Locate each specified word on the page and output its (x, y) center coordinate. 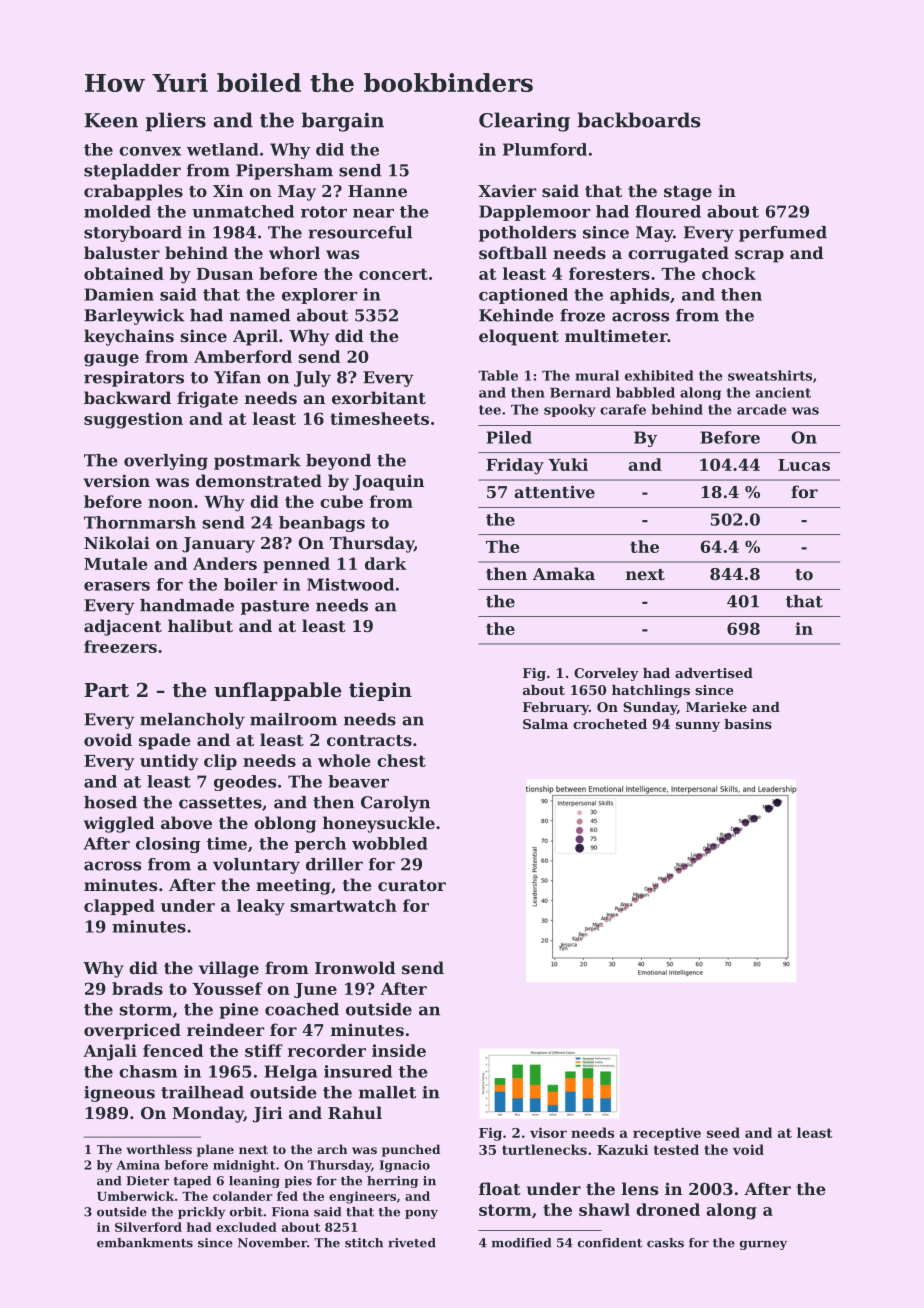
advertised (714, 673)
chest (401, 760)
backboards (639, 120)
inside (399, 1050)
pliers (175, 122)
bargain (342, 122)
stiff (264, 1050)
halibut (200, 625)
